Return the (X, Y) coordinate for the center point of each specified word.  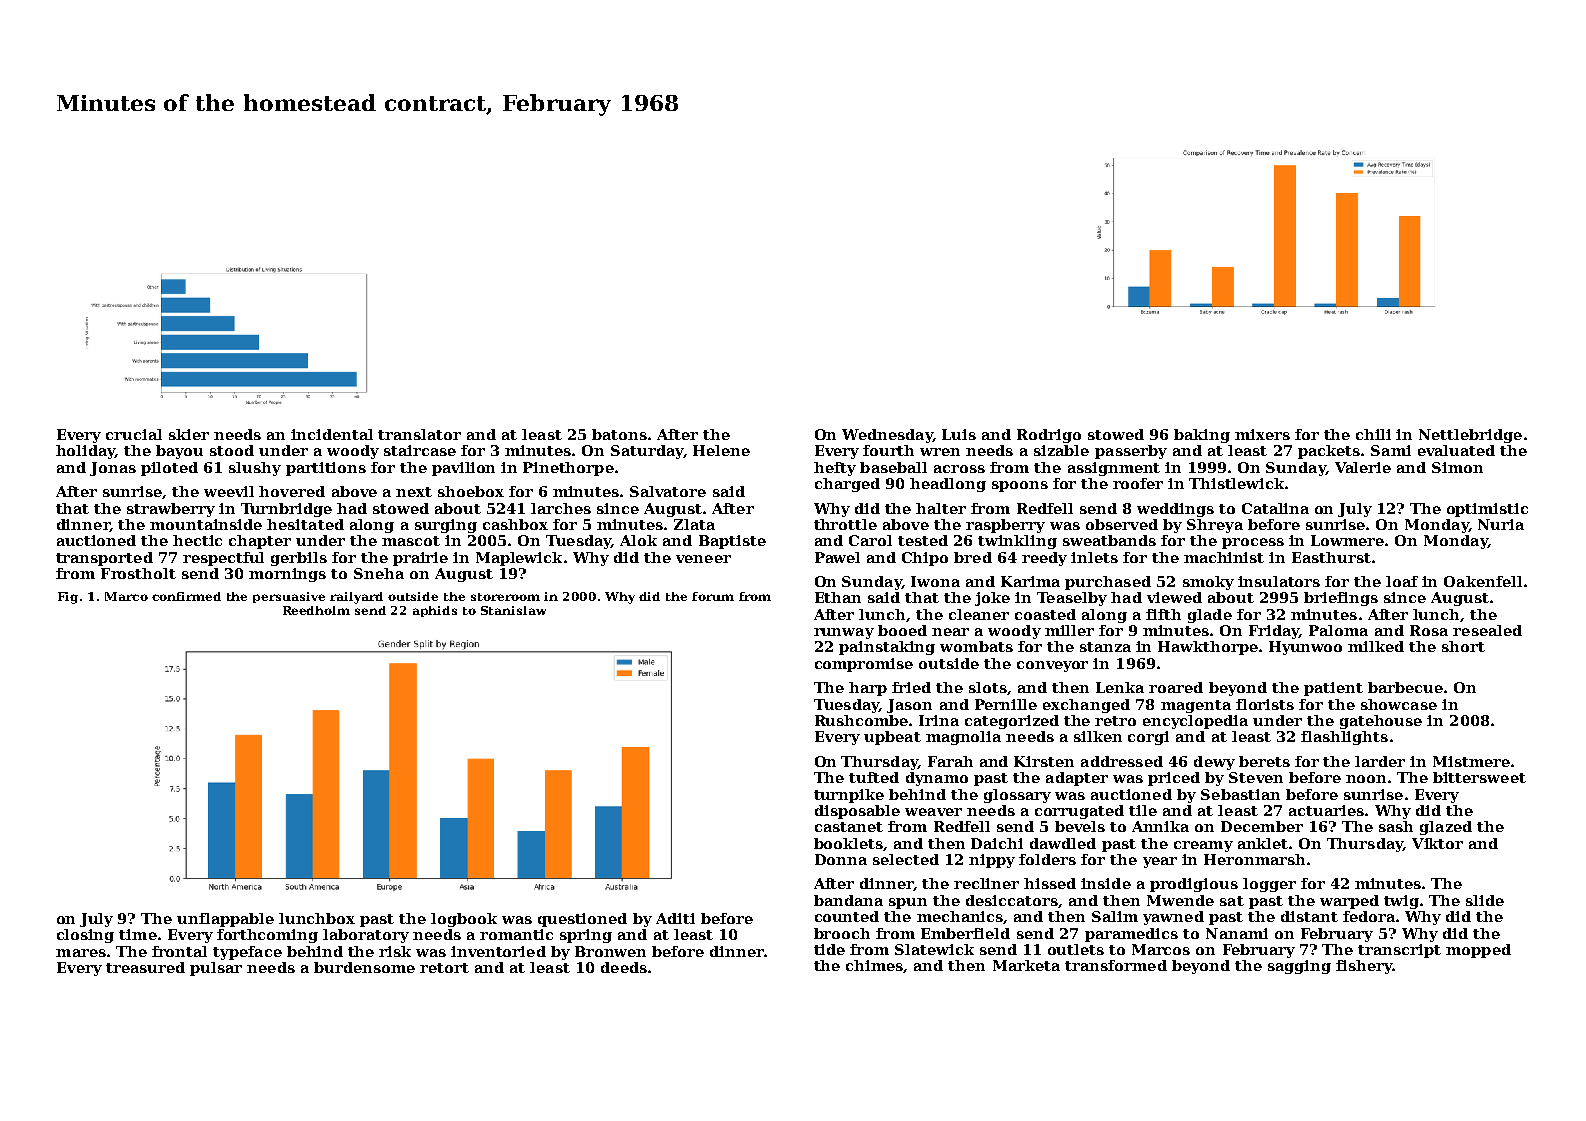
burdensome (364, 967)
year (1160, 862)
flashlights (1344, 738)
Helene (721, 450)
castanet (849, 827)
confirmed (186, 596)
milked (1376, 646)
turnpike (849, 796)
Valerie (1363, 467)
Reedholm (316, 610)
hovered (292, 491)
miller (1069, 630)
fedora (1369, 916)
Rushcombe (861, 720)
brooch (842, 933)
